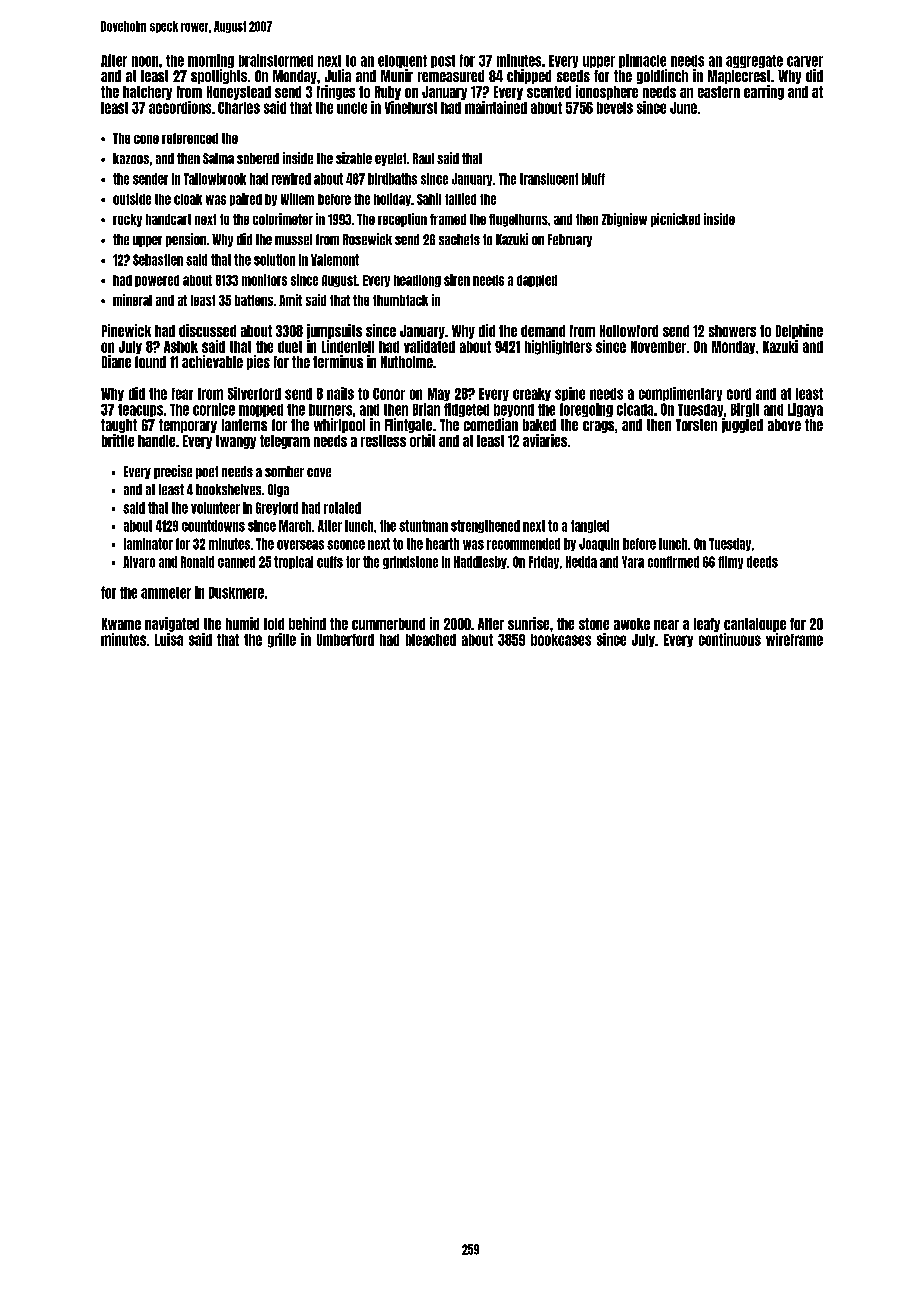 The height and width of the image is (1314, 924). Describe the element at coordinates (754, 61) in the image. I see `aggregate` at that location.
